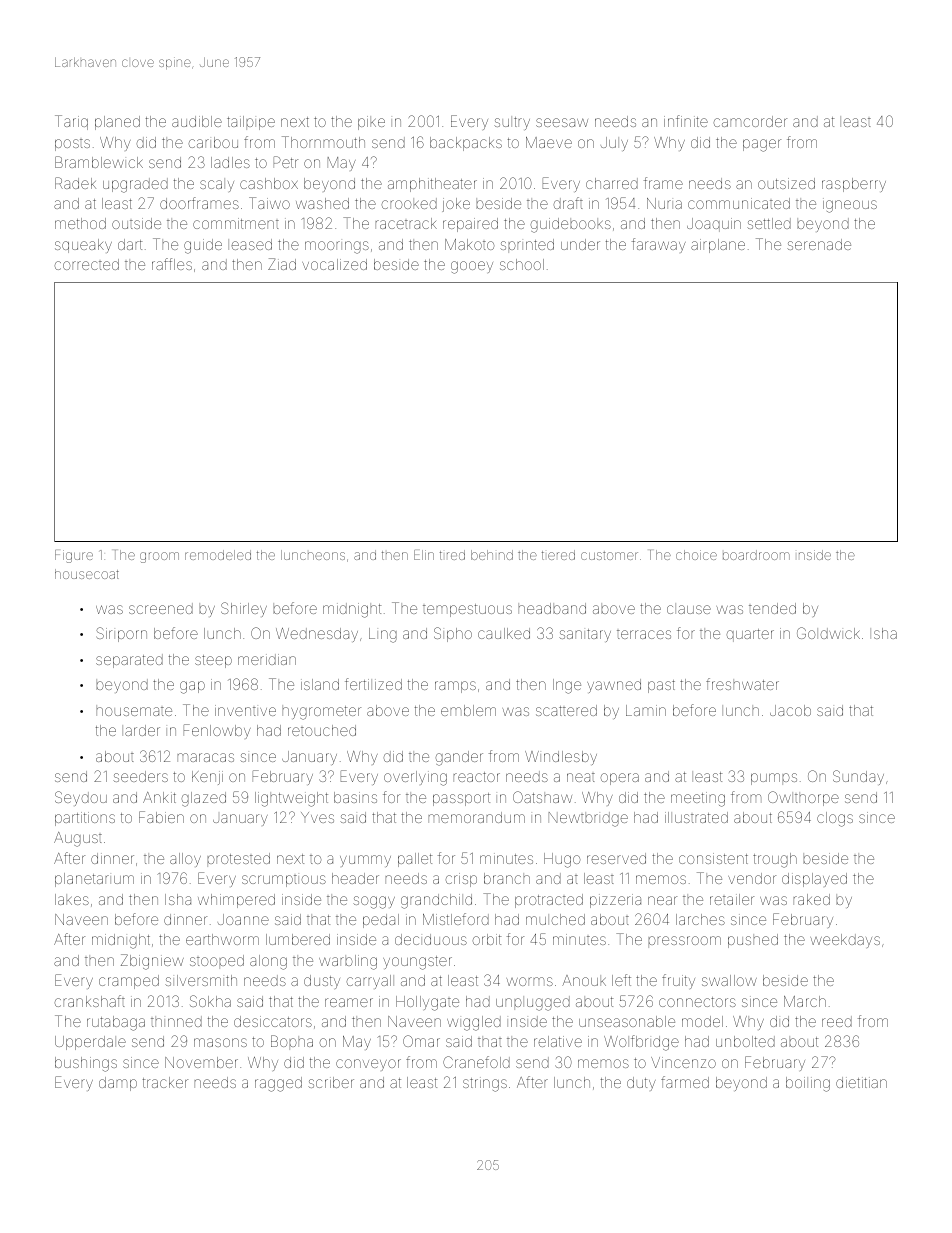  I want to click on clause, so click(689, 608).
